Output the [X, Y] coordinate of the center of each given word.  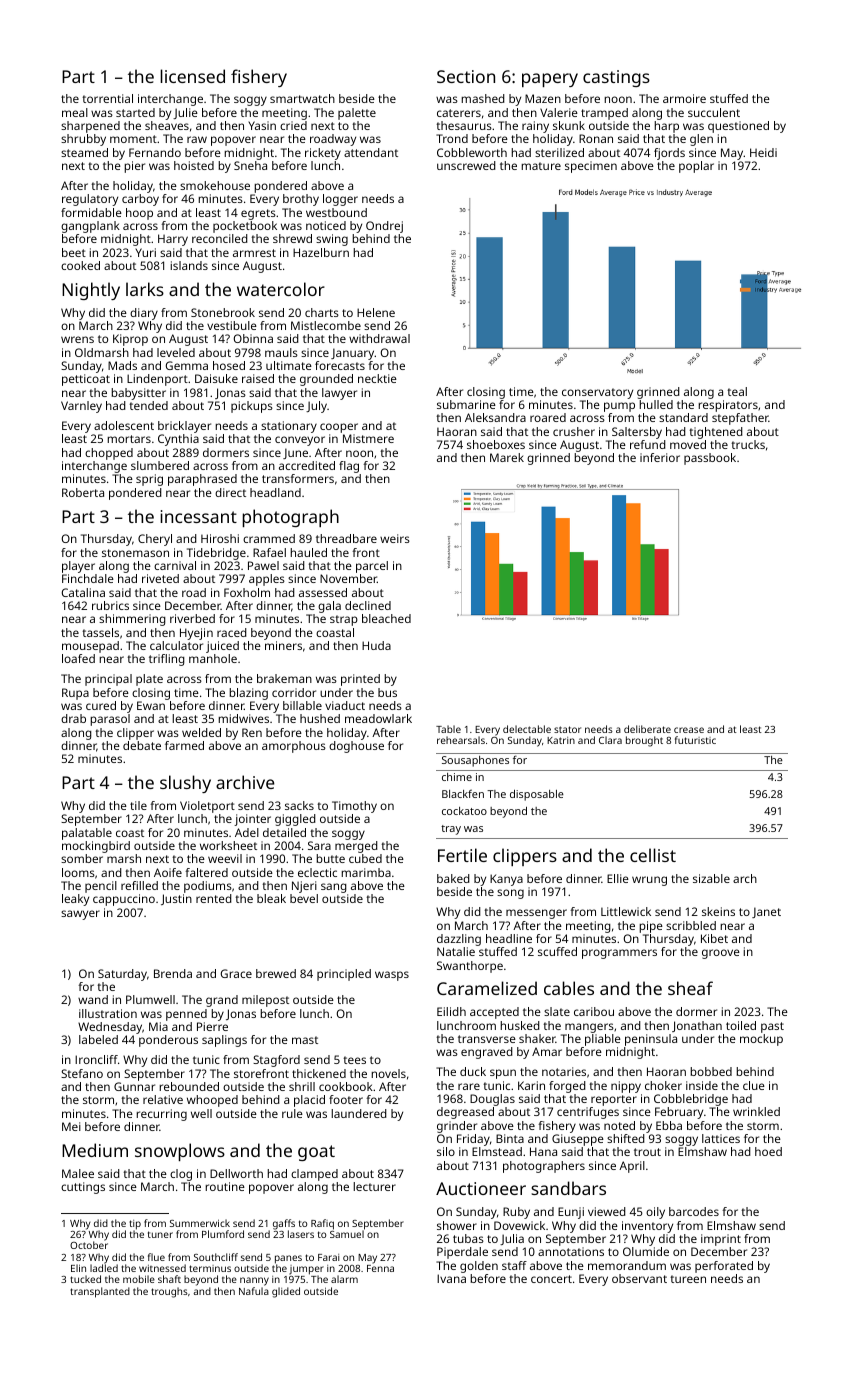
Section [466, 76]
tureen [688, 1279]
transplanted [100, 1292]
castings [616, 78]
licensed [192, 76]
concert [551, 1279]
